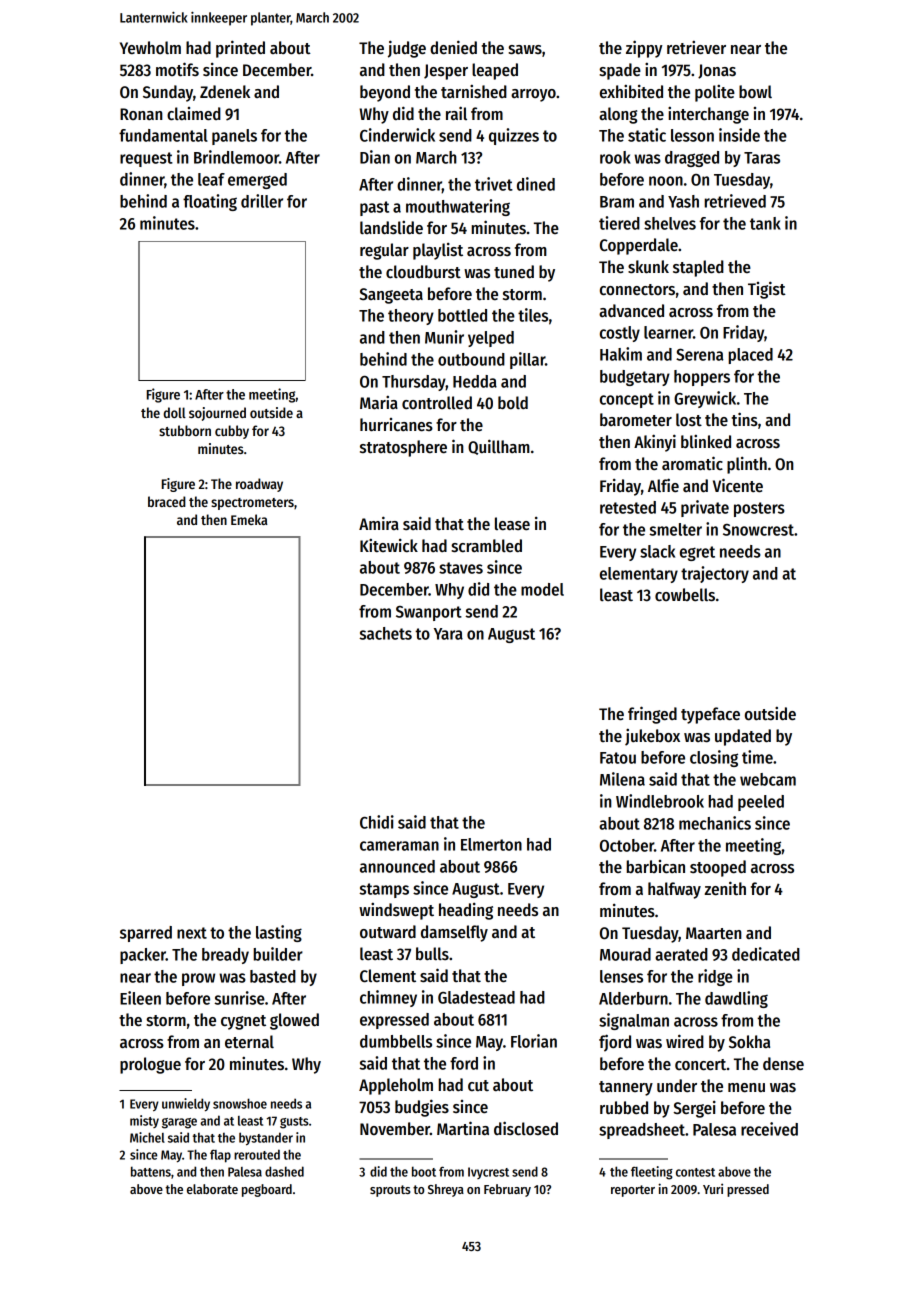  I want to click on hoppers, so click(702, 378).
